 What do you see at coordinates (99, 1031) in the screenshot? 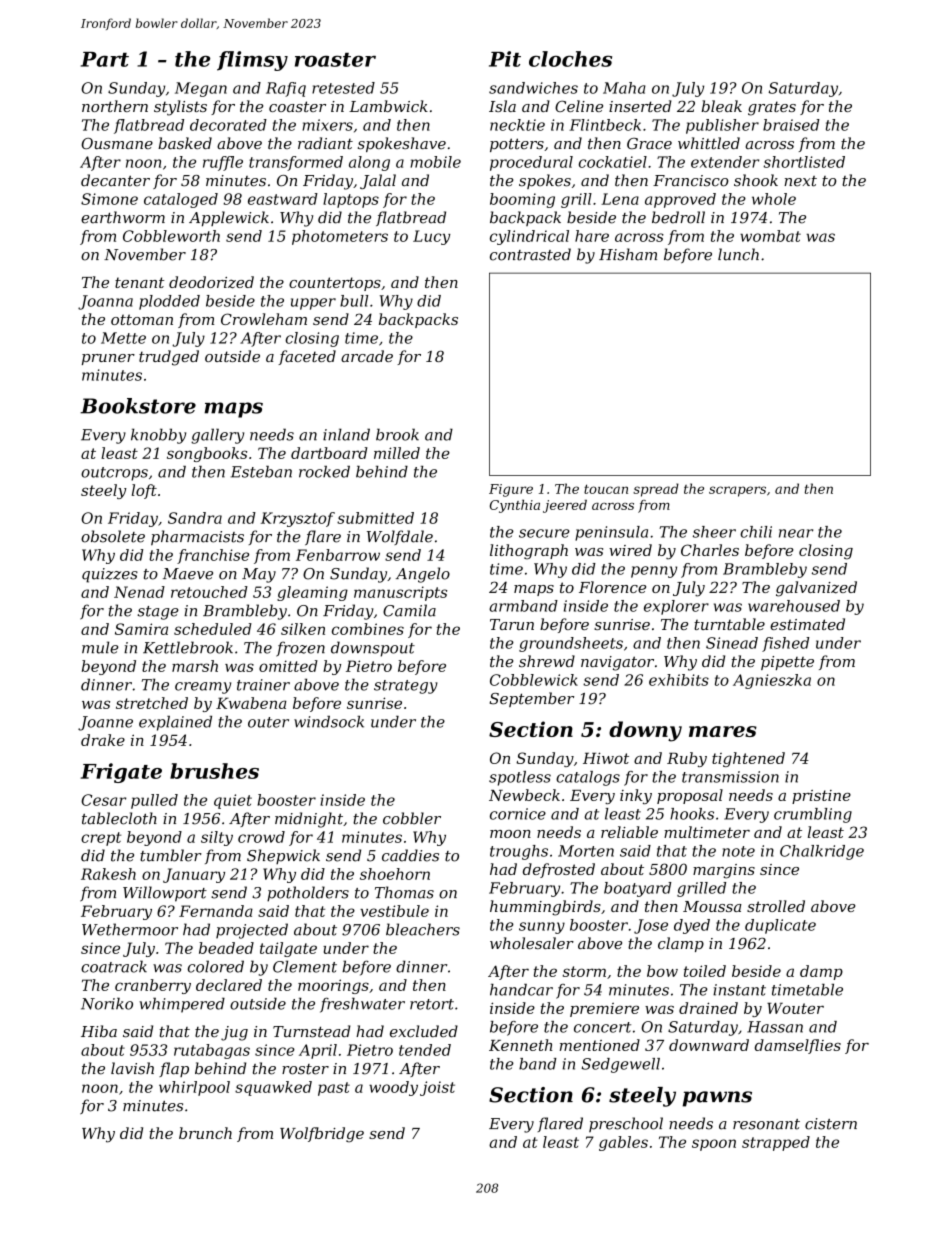
I see `Hiba` at bounding box center [99, 1031].
